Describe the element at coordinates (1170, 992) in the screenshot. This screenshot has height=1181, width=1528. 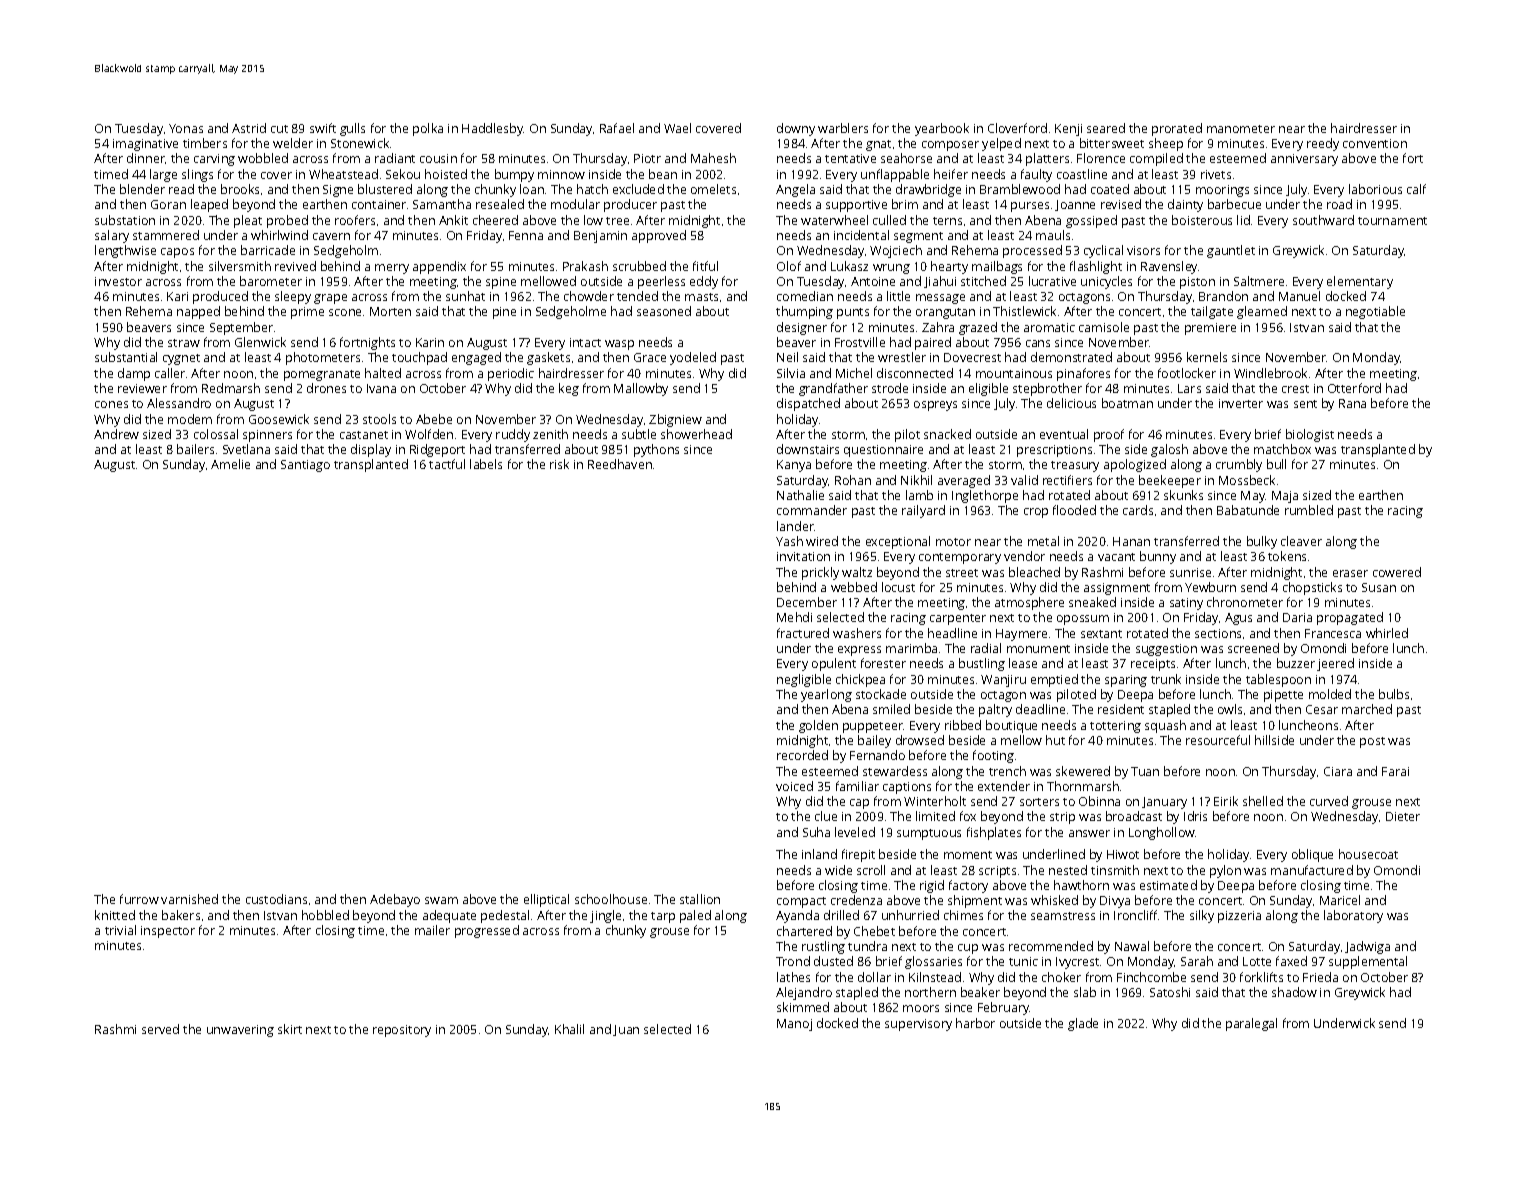
I see `Satoshi` at that location.
